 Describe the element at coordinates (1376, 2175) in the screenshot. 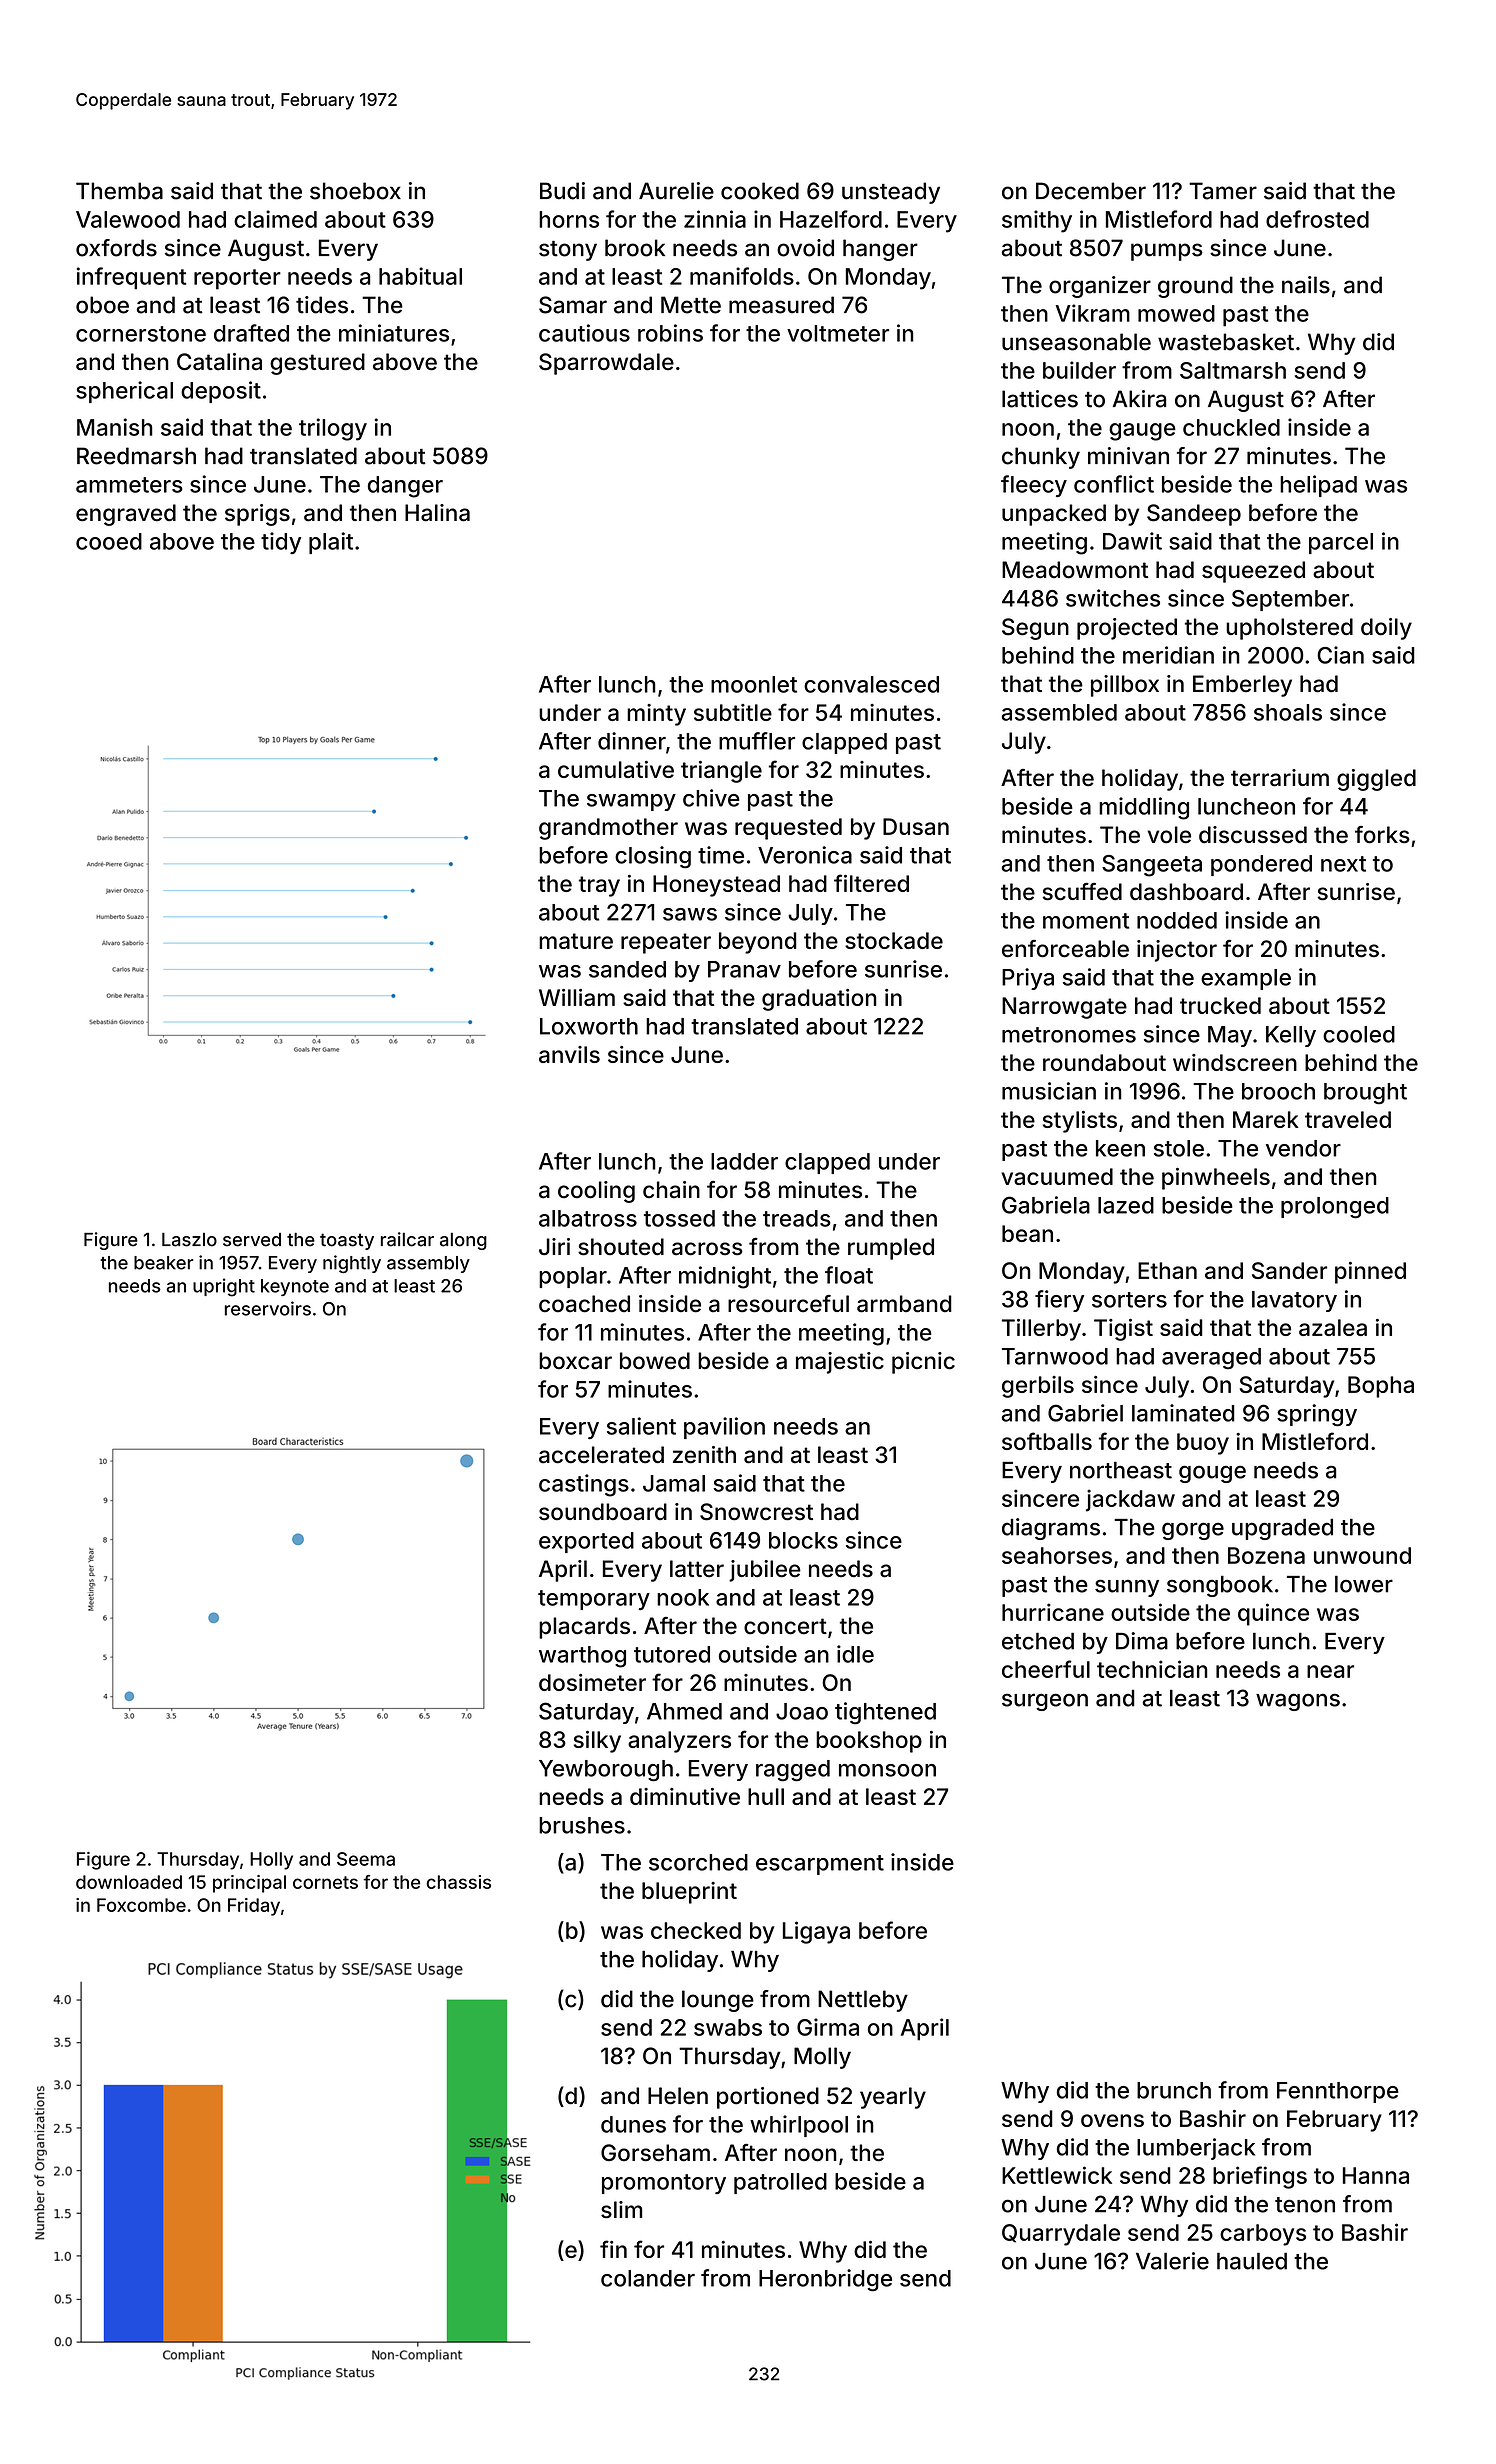

I see `Hanna` at that location.
